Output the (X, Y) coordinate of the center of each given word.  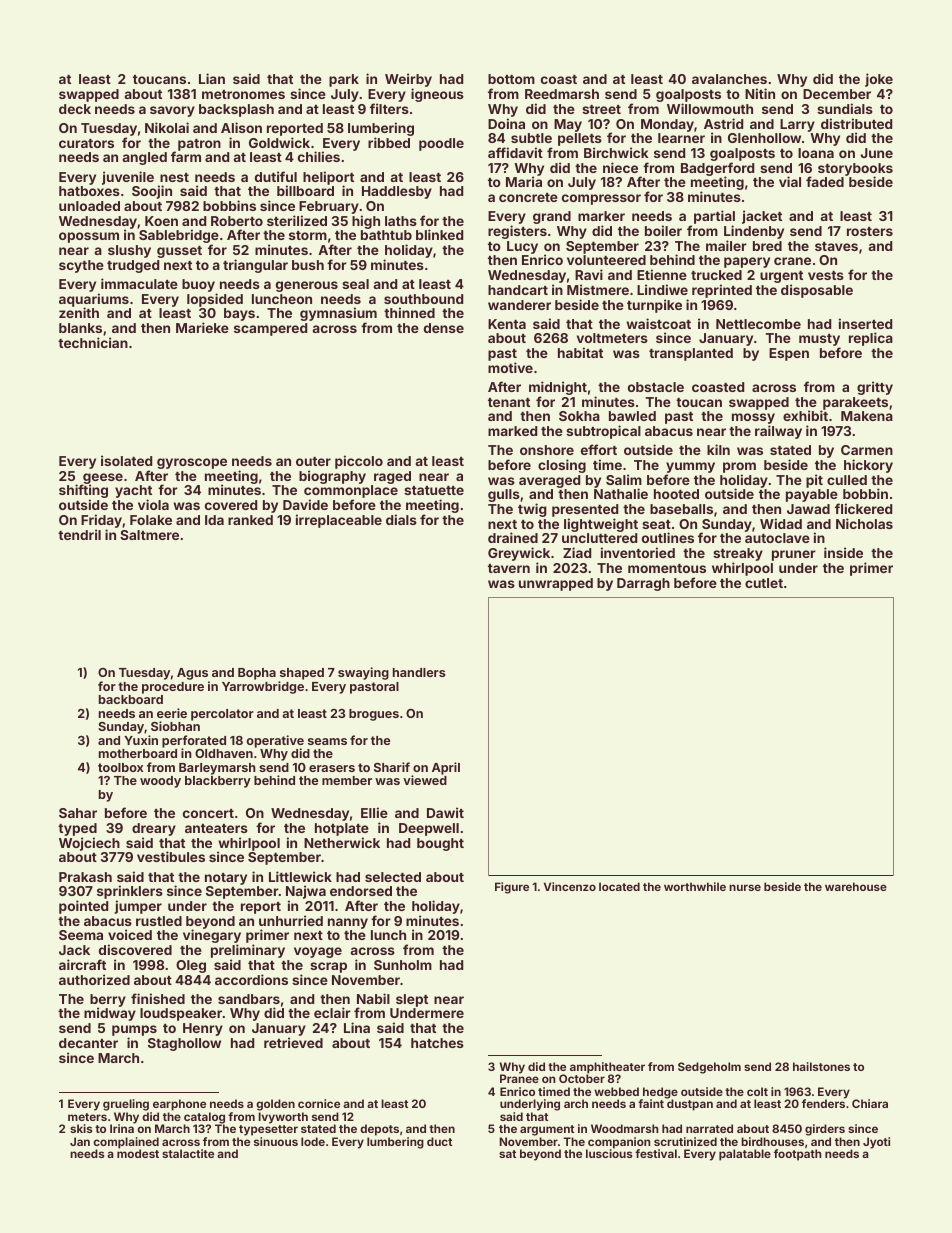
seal (355, 284)
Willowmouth (710, 108)
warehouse (856, 886)
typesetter (268, 1130)
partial (714, 217)
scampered (270, 329)
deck (75, 109)
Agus (192, 674)
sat (507, 1154)
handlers (419, 672)
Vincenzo (570, 886)
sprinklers (130, 892)
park (344, 80)
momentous (667, 568)
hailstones (821, 1066)
